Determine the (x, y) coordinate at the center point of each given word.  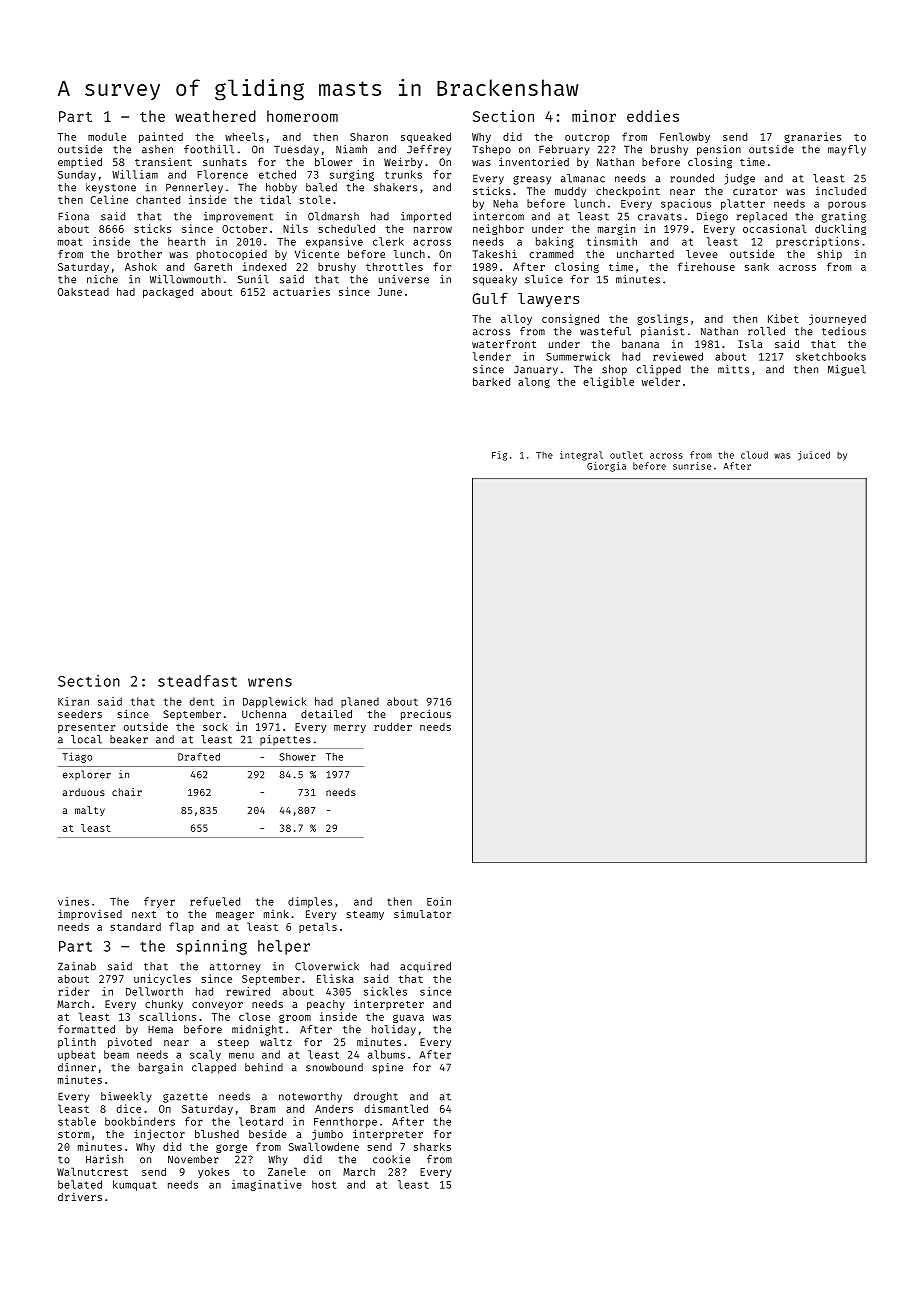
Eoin (439, 901)
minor (594, 116)
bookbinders (140, 1121)
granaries (812, 137)
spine (387, 1068)
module (107, 136)
